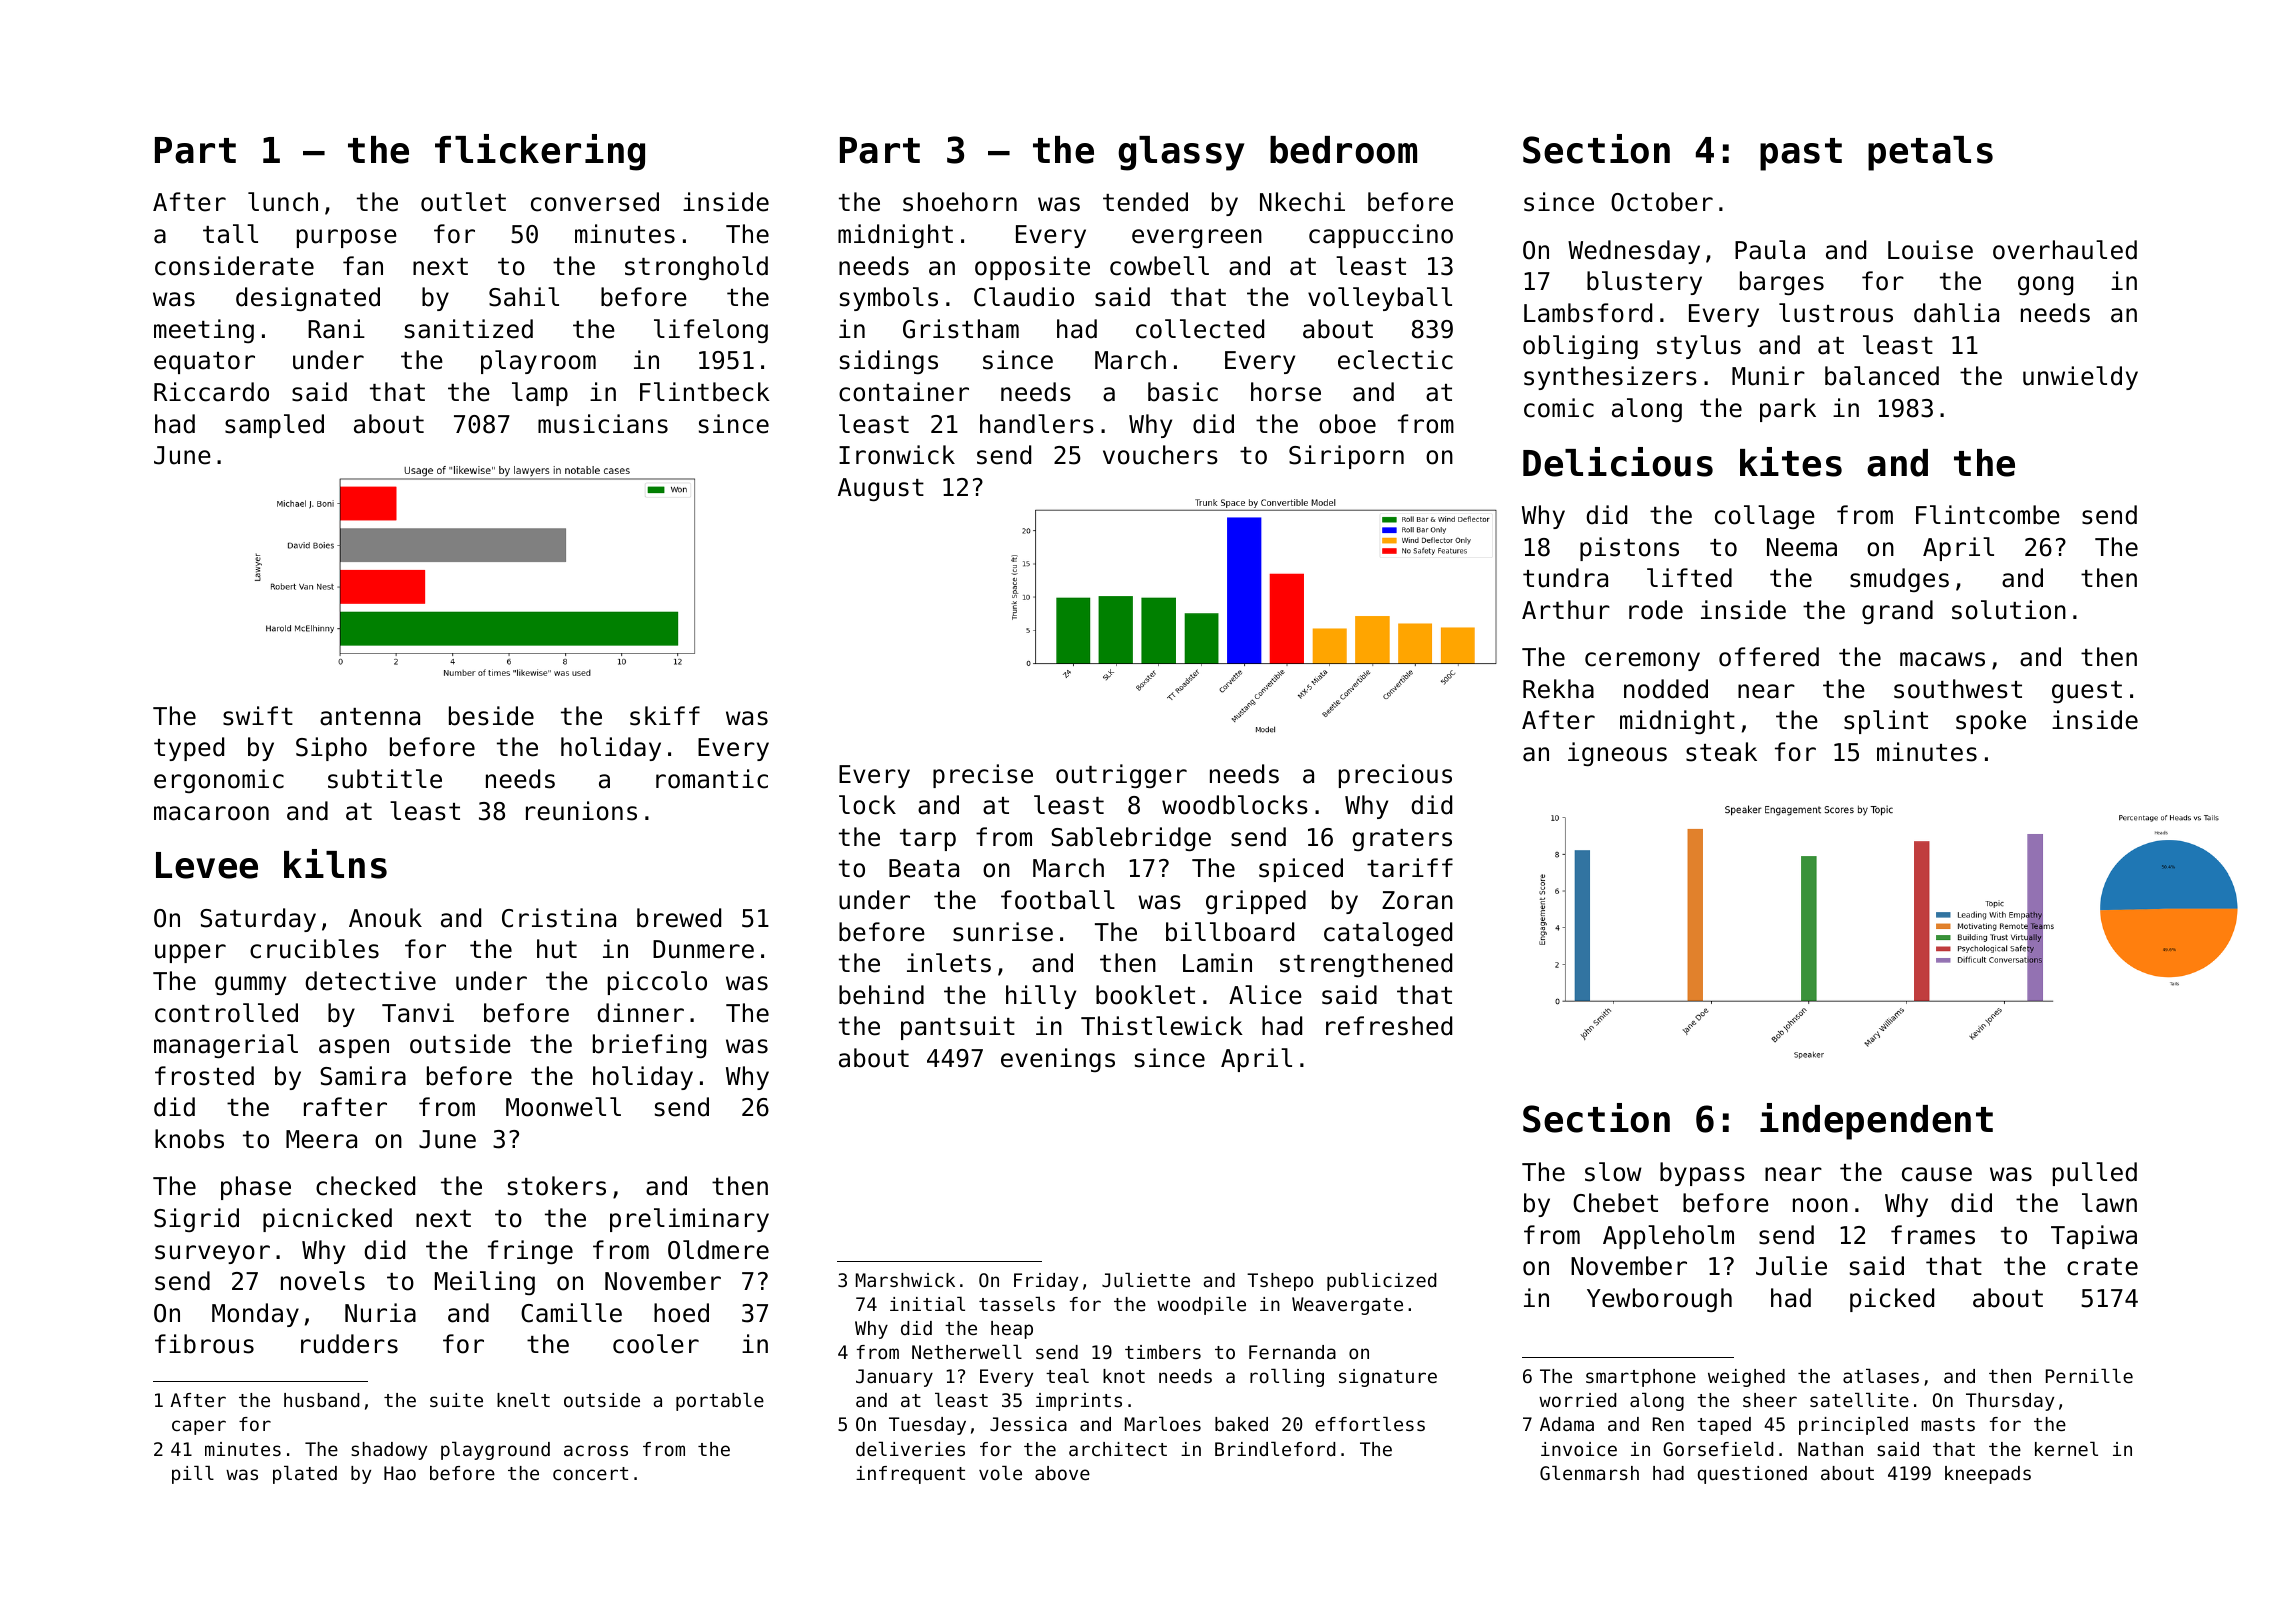 The width and height of the screenshot is (2292, 1620). Describe the element at coordinates (400, 1473) in the screenshot. I see `Hao` at that location.
